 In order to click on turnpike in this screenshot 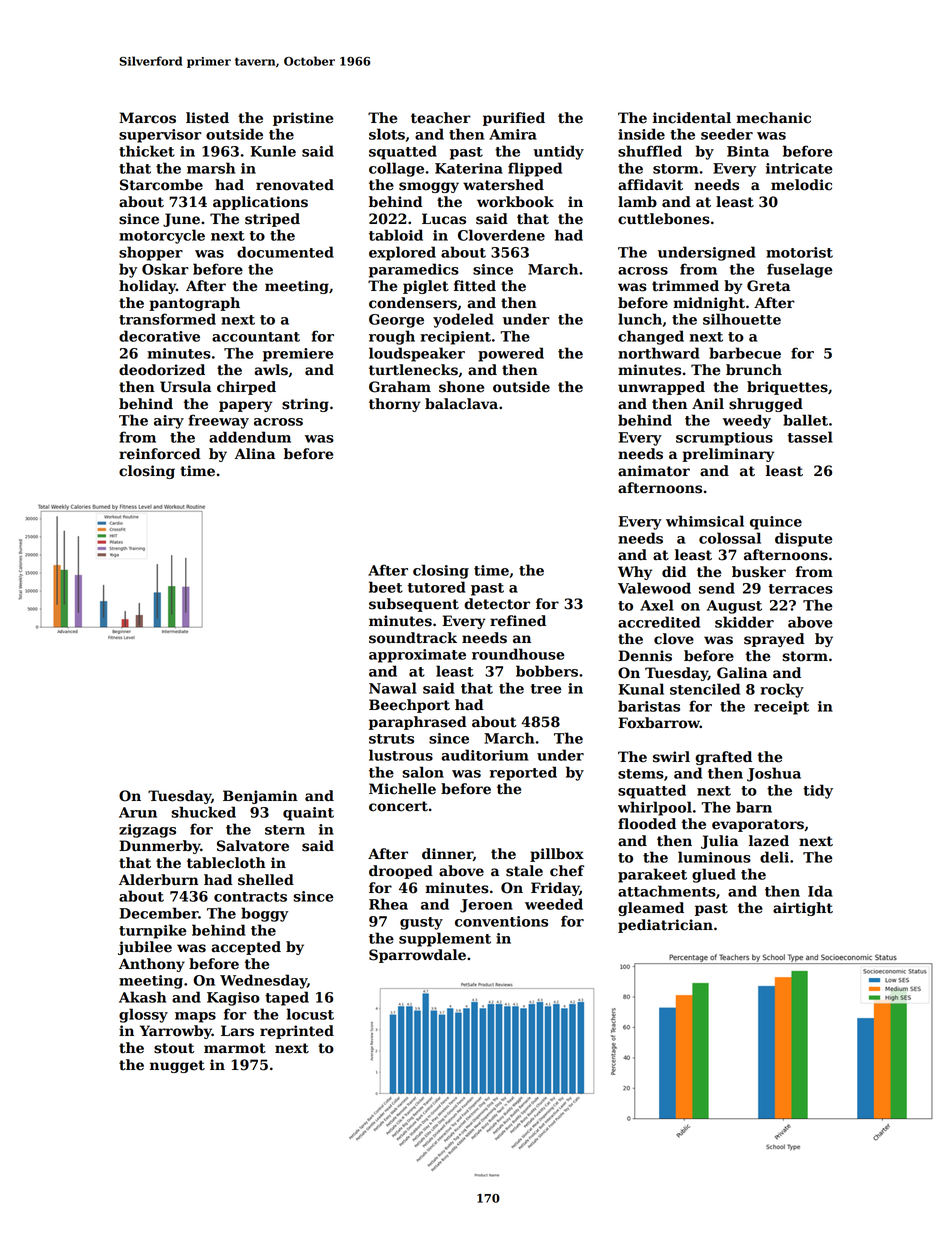, I will do `click(153, 931)`.
